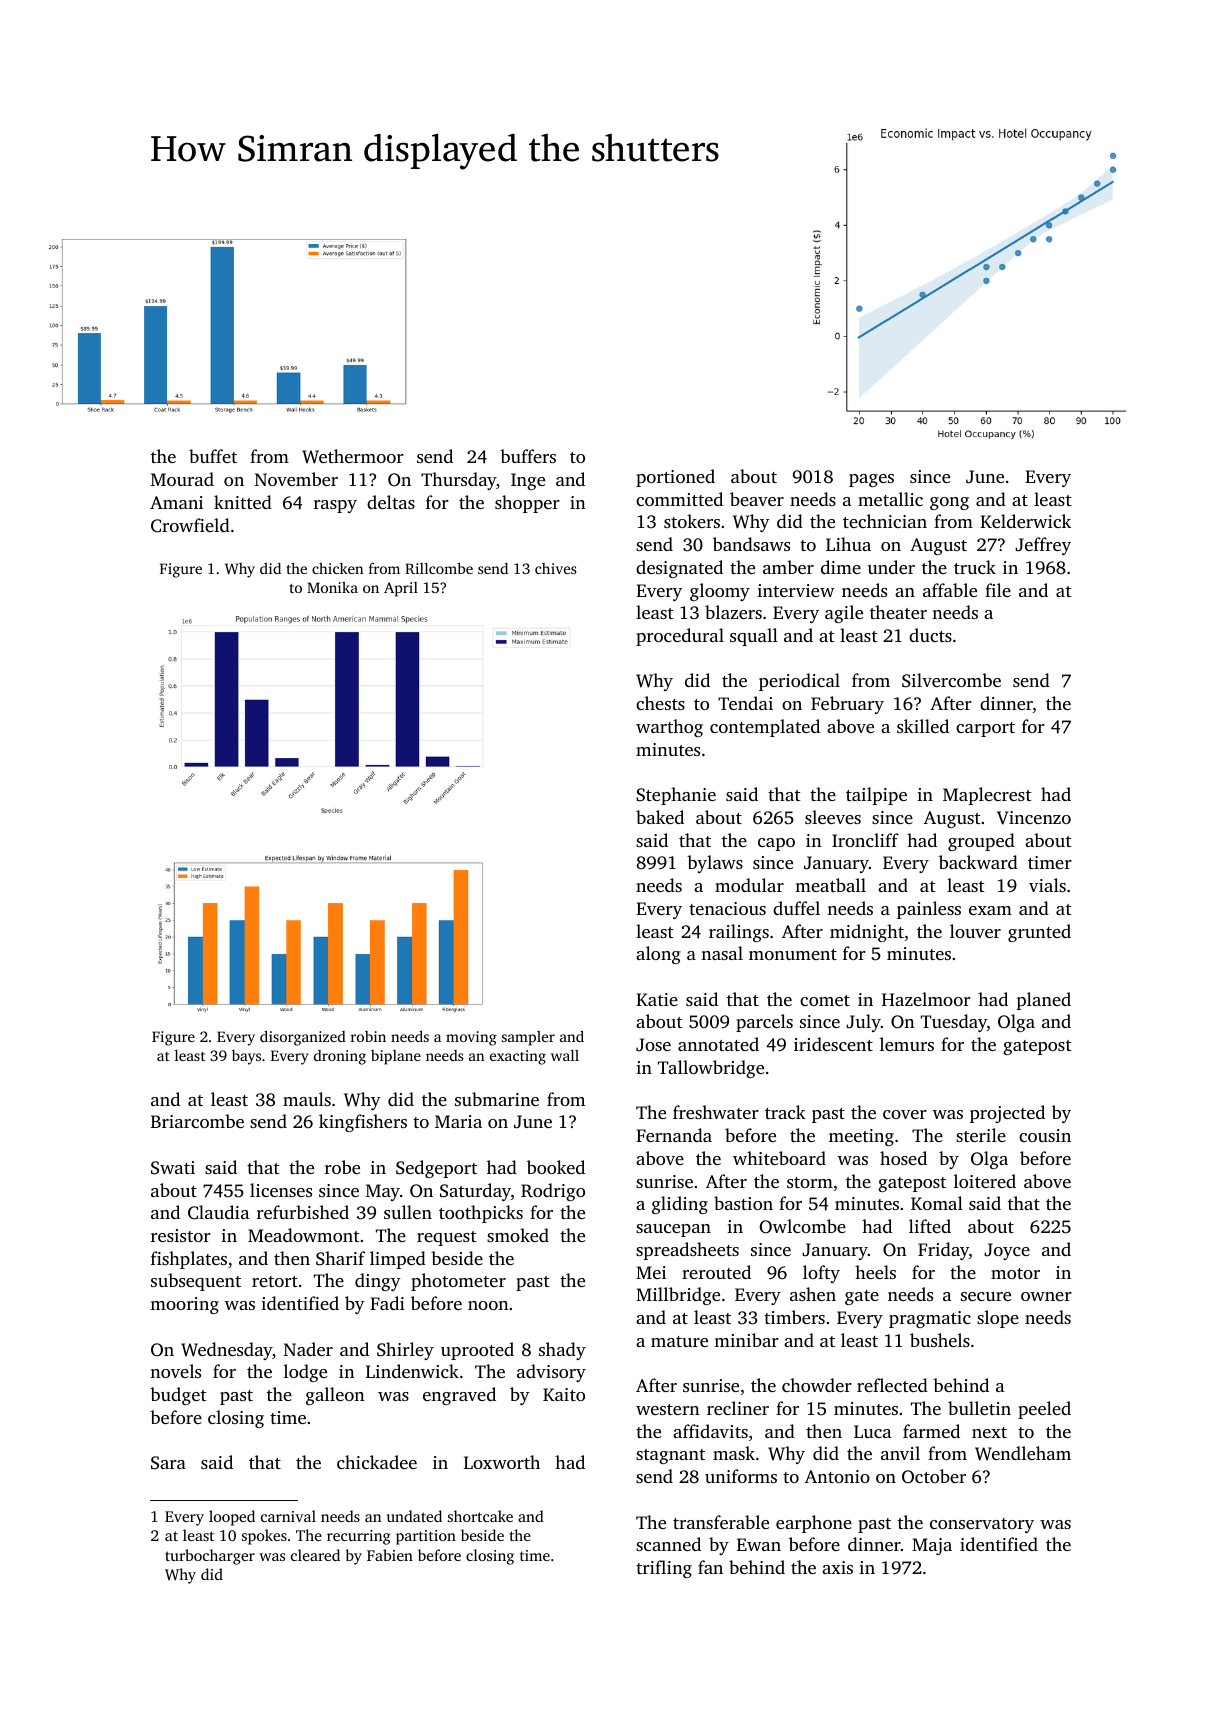  I want to click on chives, so click(556, 568).
